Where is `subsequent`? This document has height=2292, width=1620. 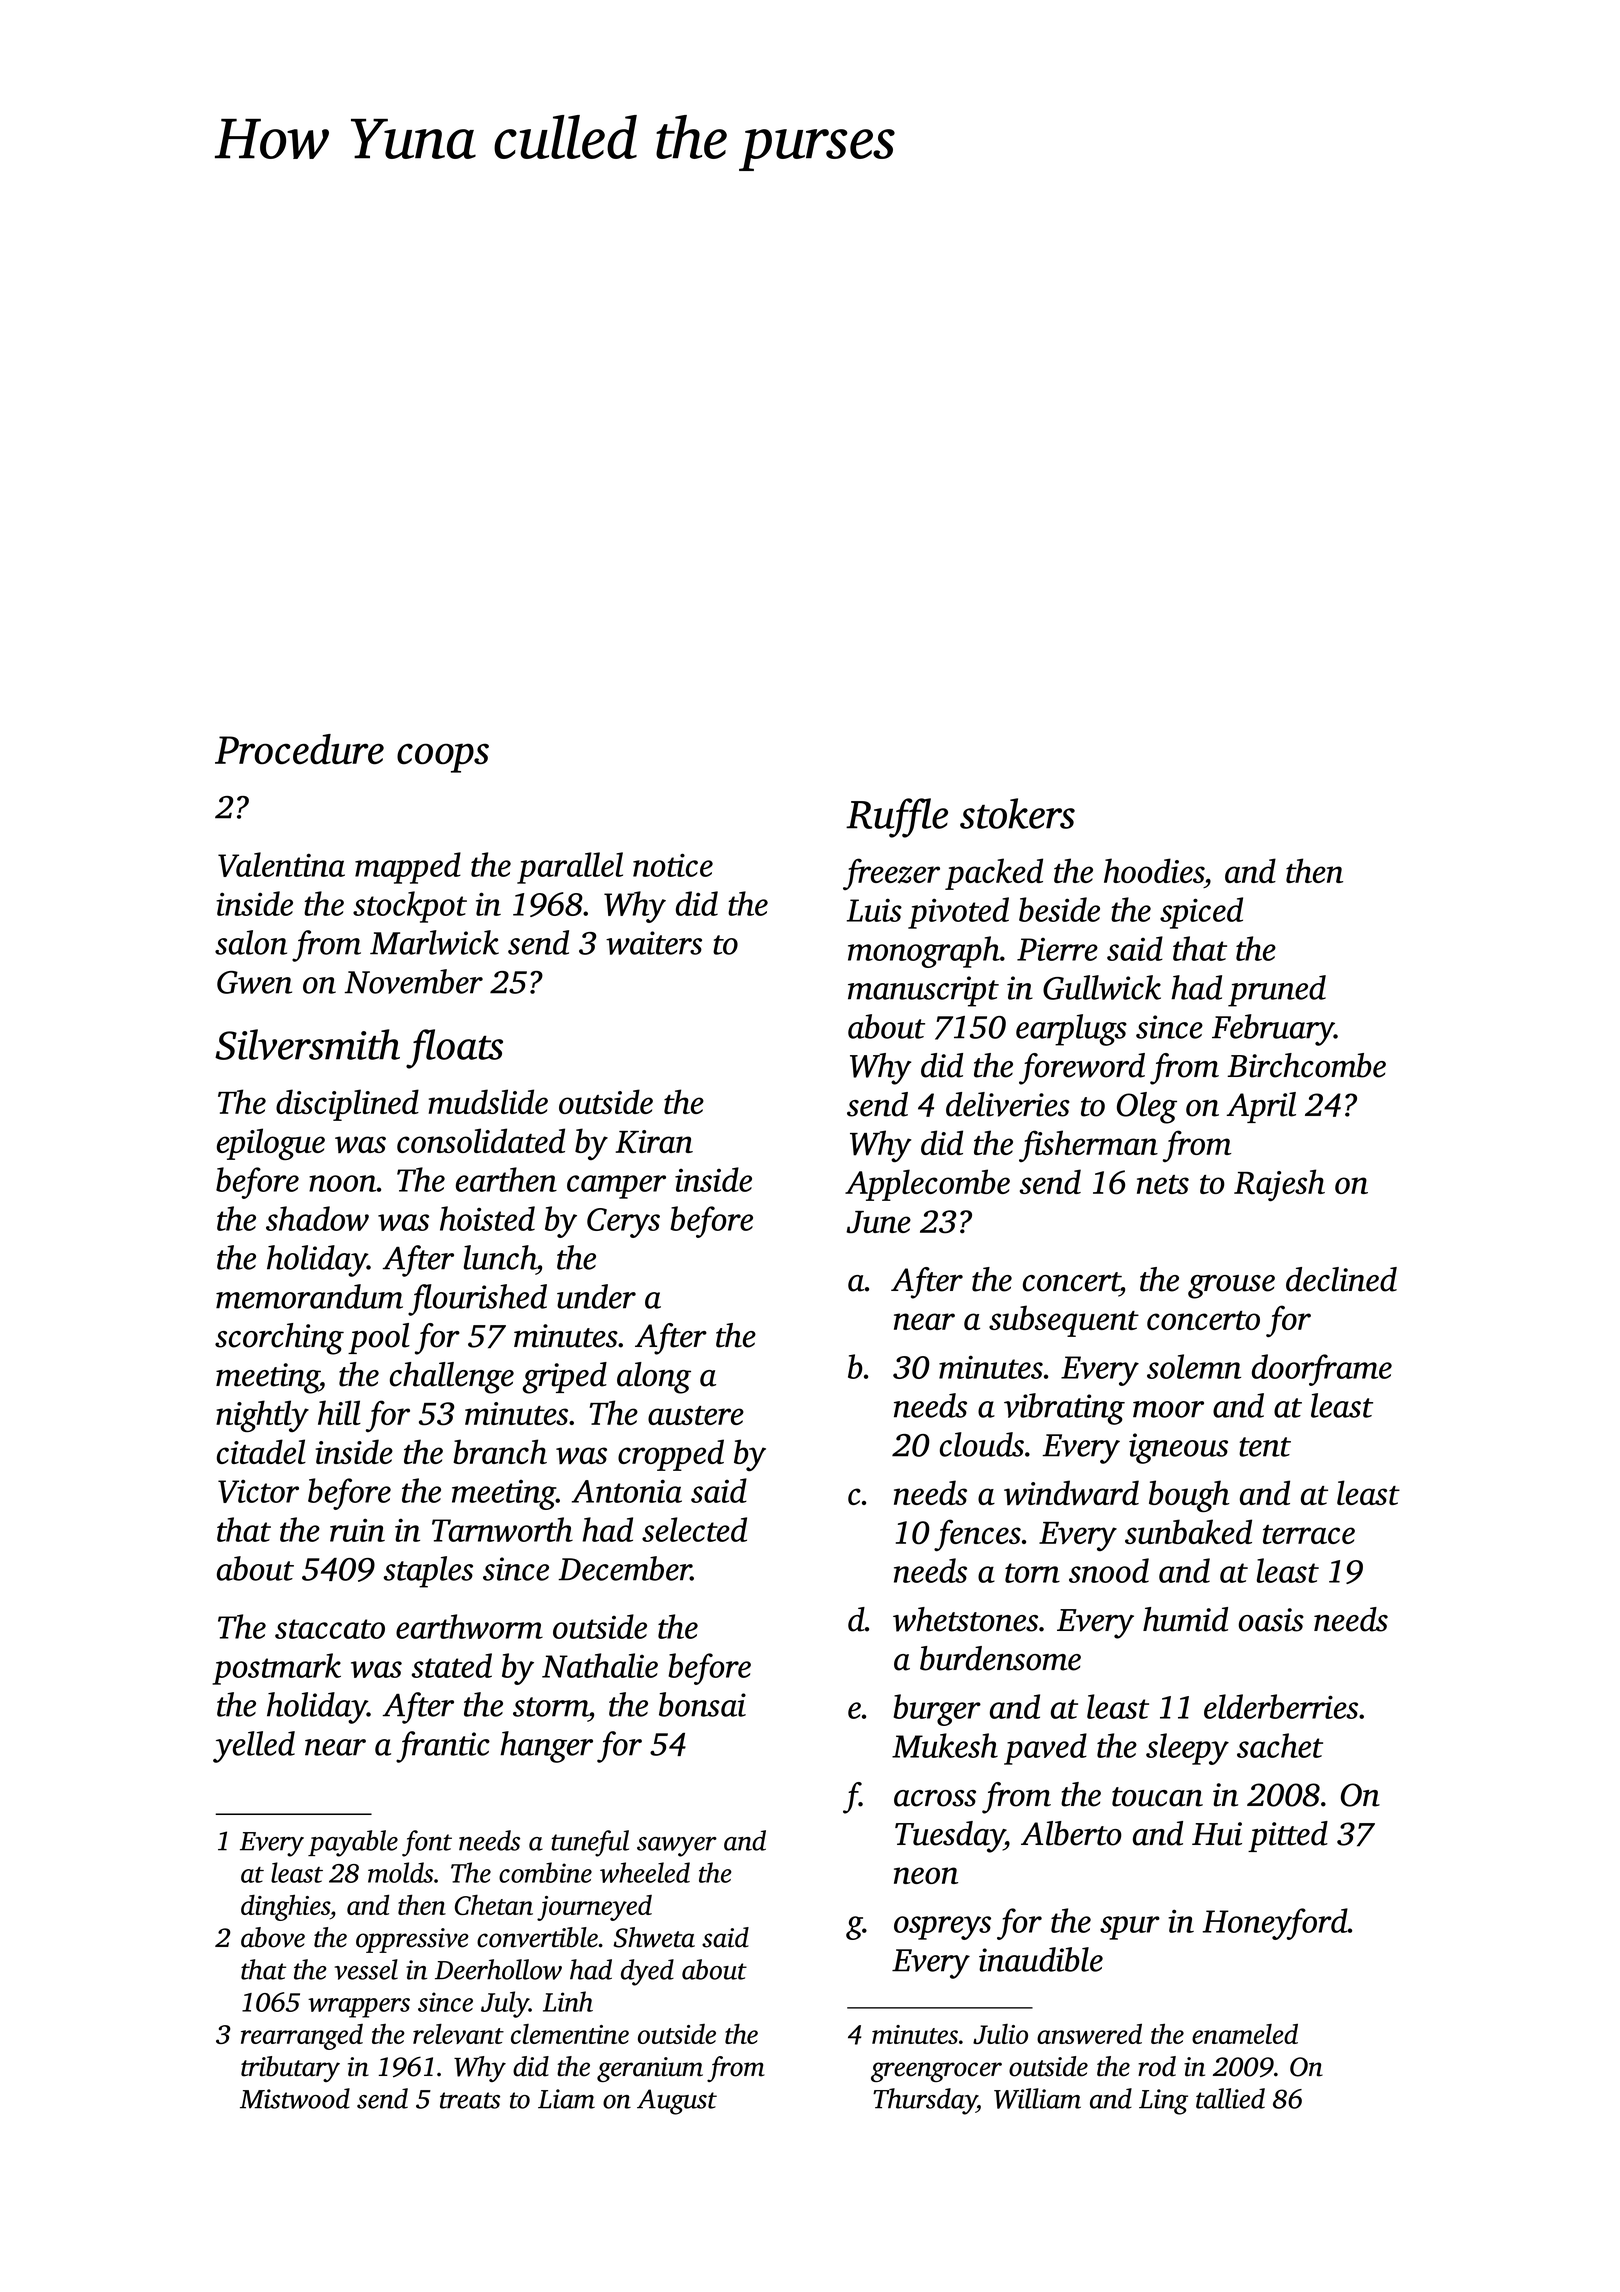 subsequent is located at coordinates (1064, 1321).
